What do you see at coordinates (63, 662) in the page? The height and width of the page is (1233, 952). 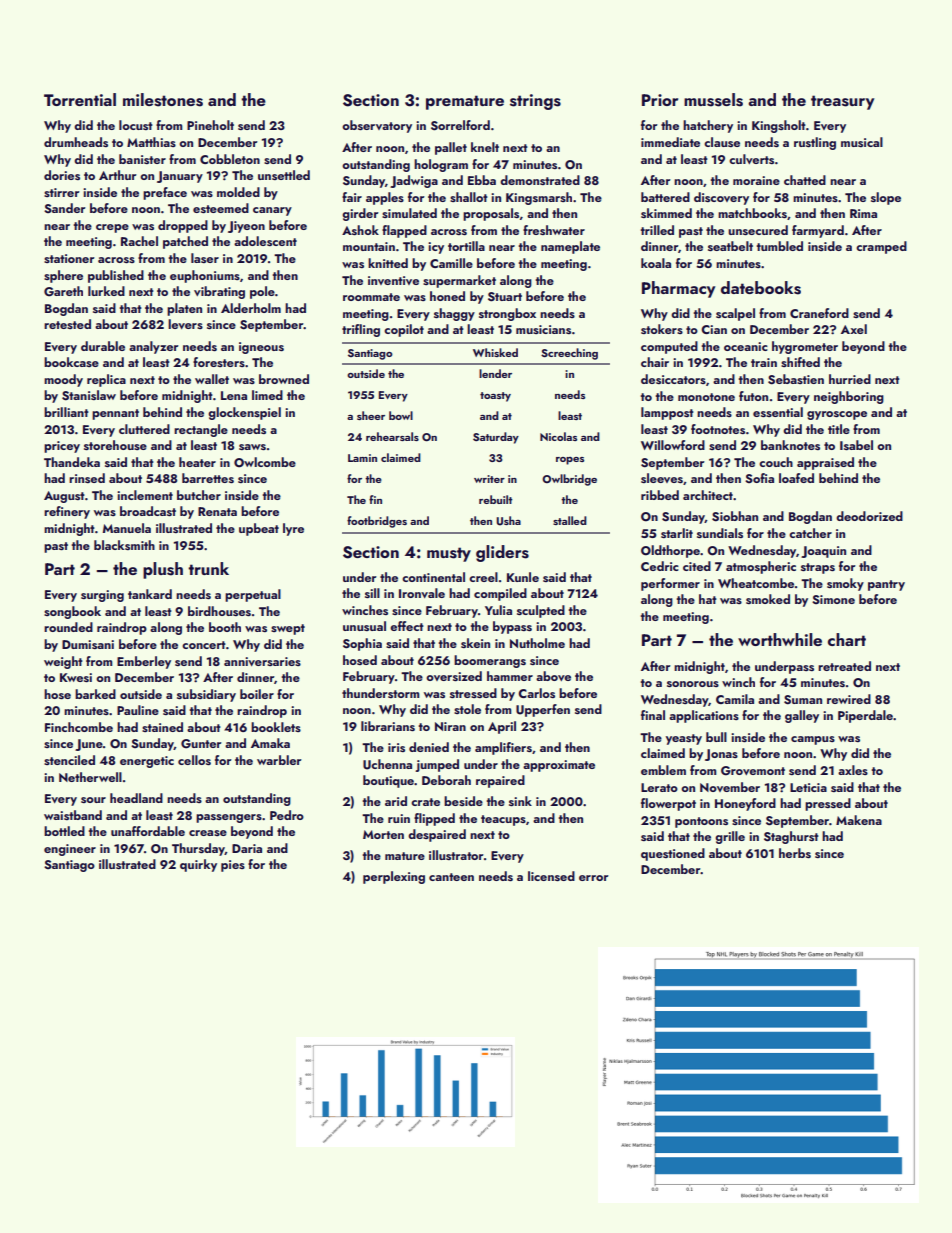 I see `weight` at bounding box center [63, 662].
